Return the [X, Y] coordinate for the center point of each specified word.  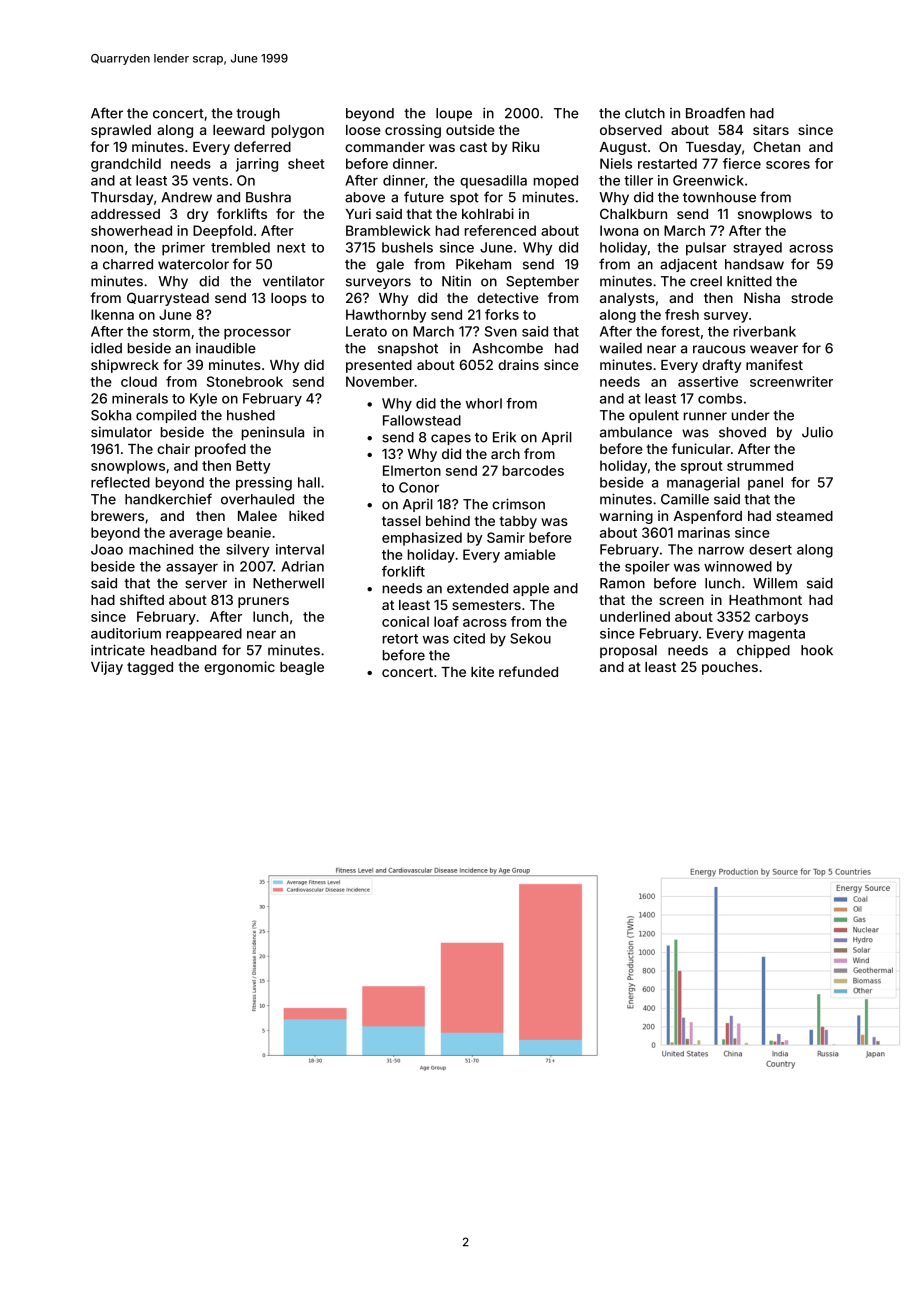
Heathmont [765, 600]
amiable [530, 554]
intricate [118, 650]
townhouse [719, 197]
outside [470, 129]
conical [405, 621]
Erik [504, 437]
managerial [703, 484]
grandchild [126, 165]
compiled [166, 416]
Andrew [186, 197]
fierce [742, 163]
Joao [107, 549]
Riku [525, 146]
